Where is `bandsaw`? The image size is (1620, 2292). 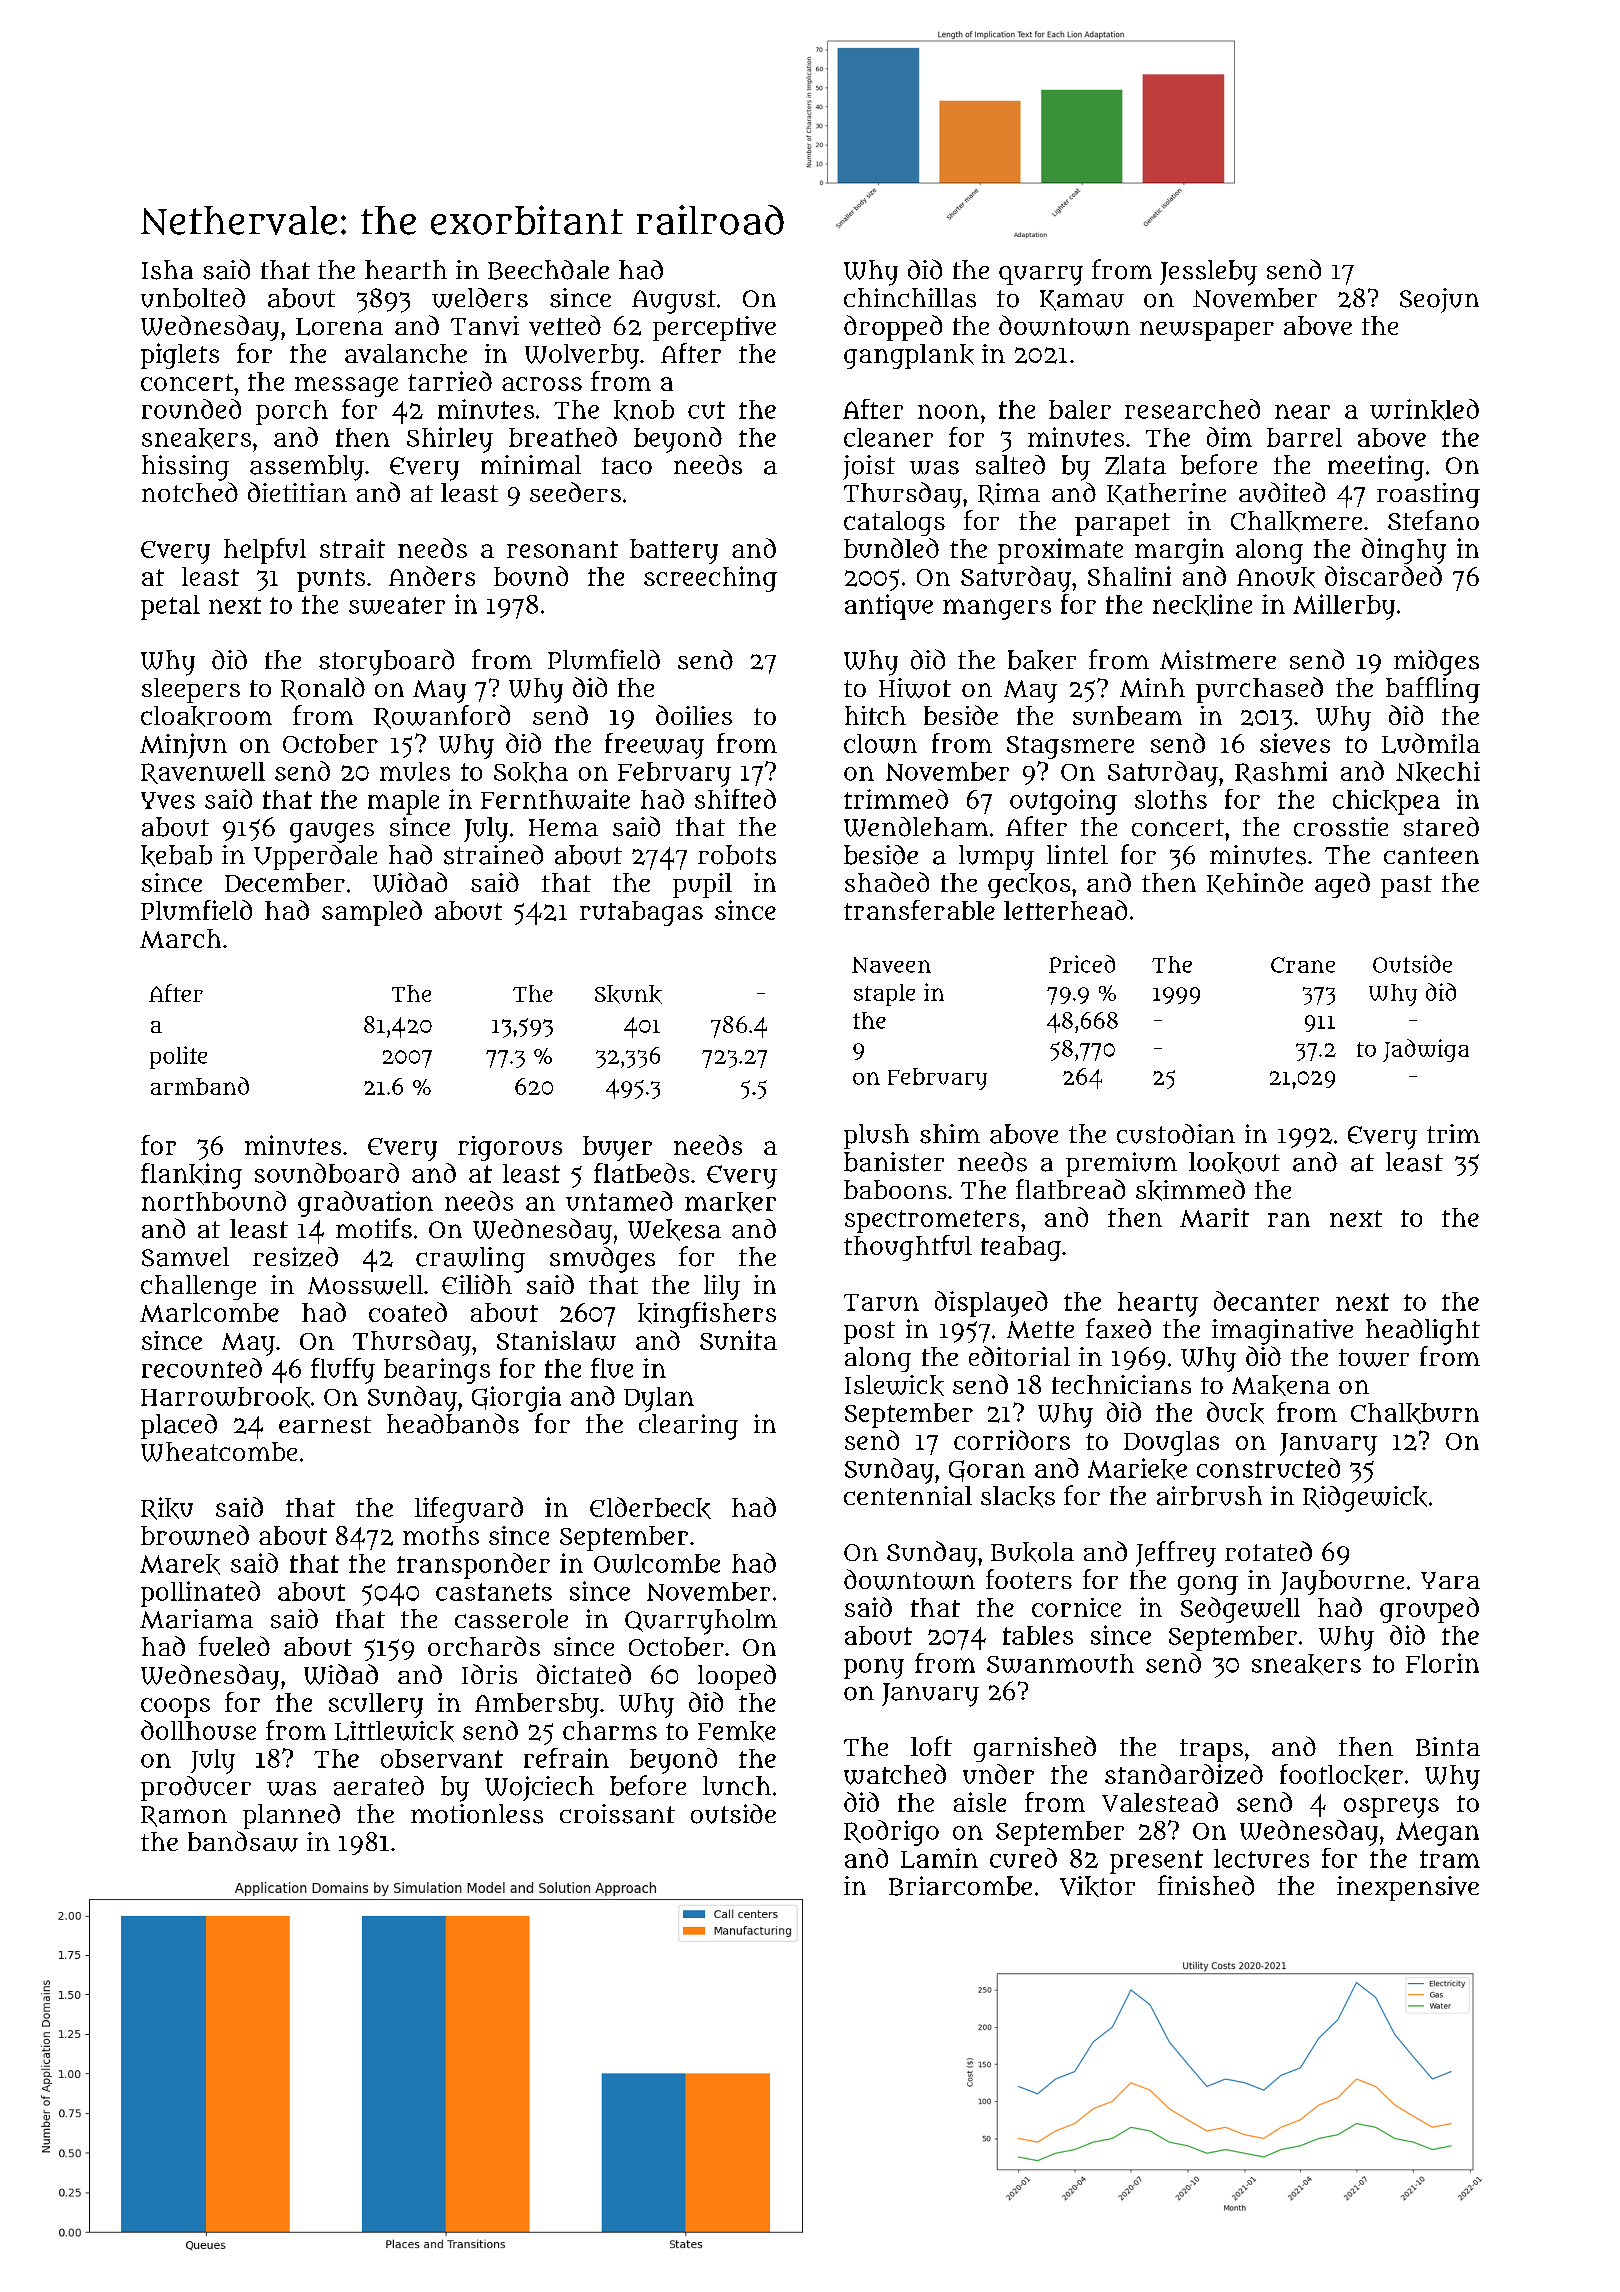 bandsaw is located at coordinates (243, 1841).
